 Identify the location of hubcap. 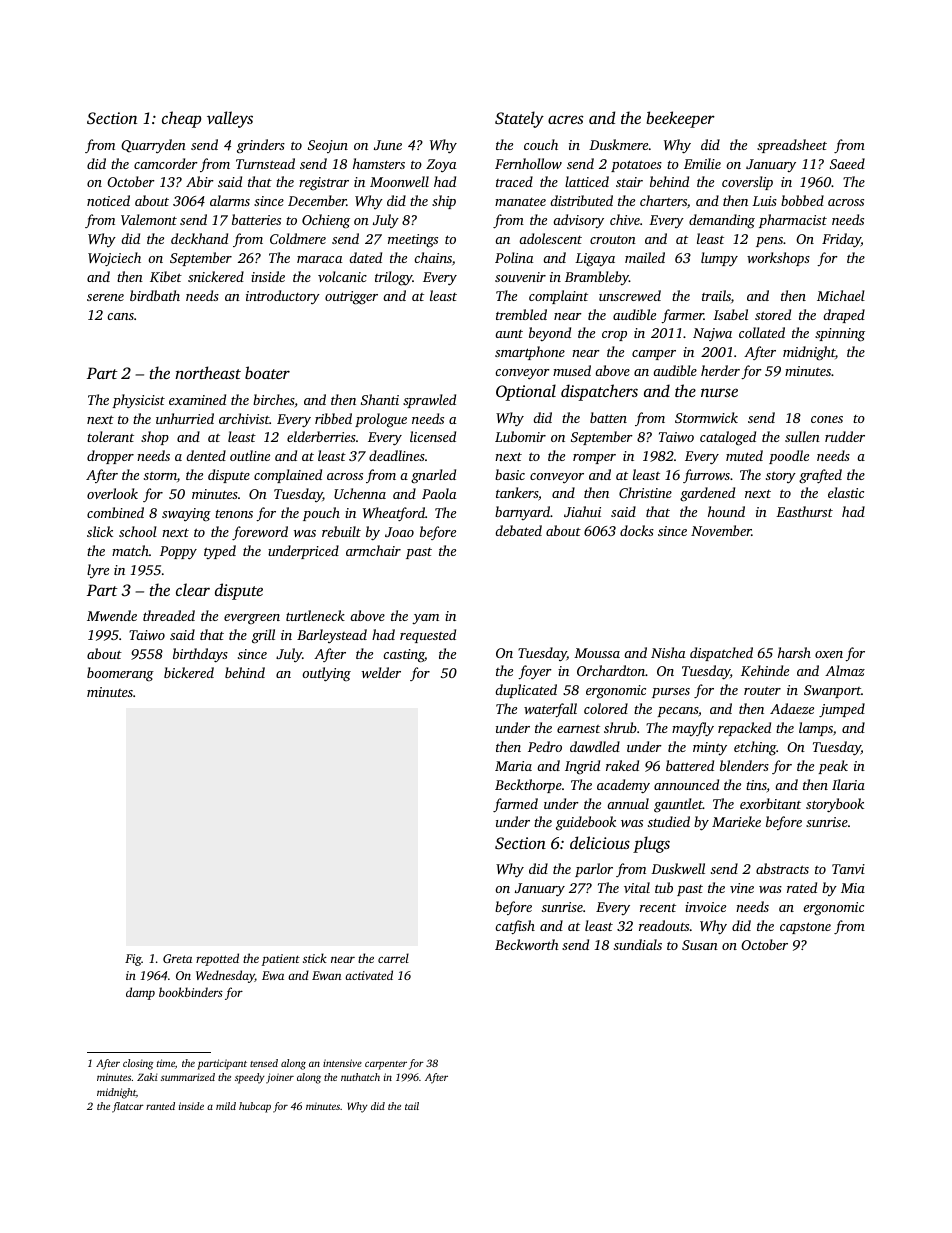
(255, 1107).
